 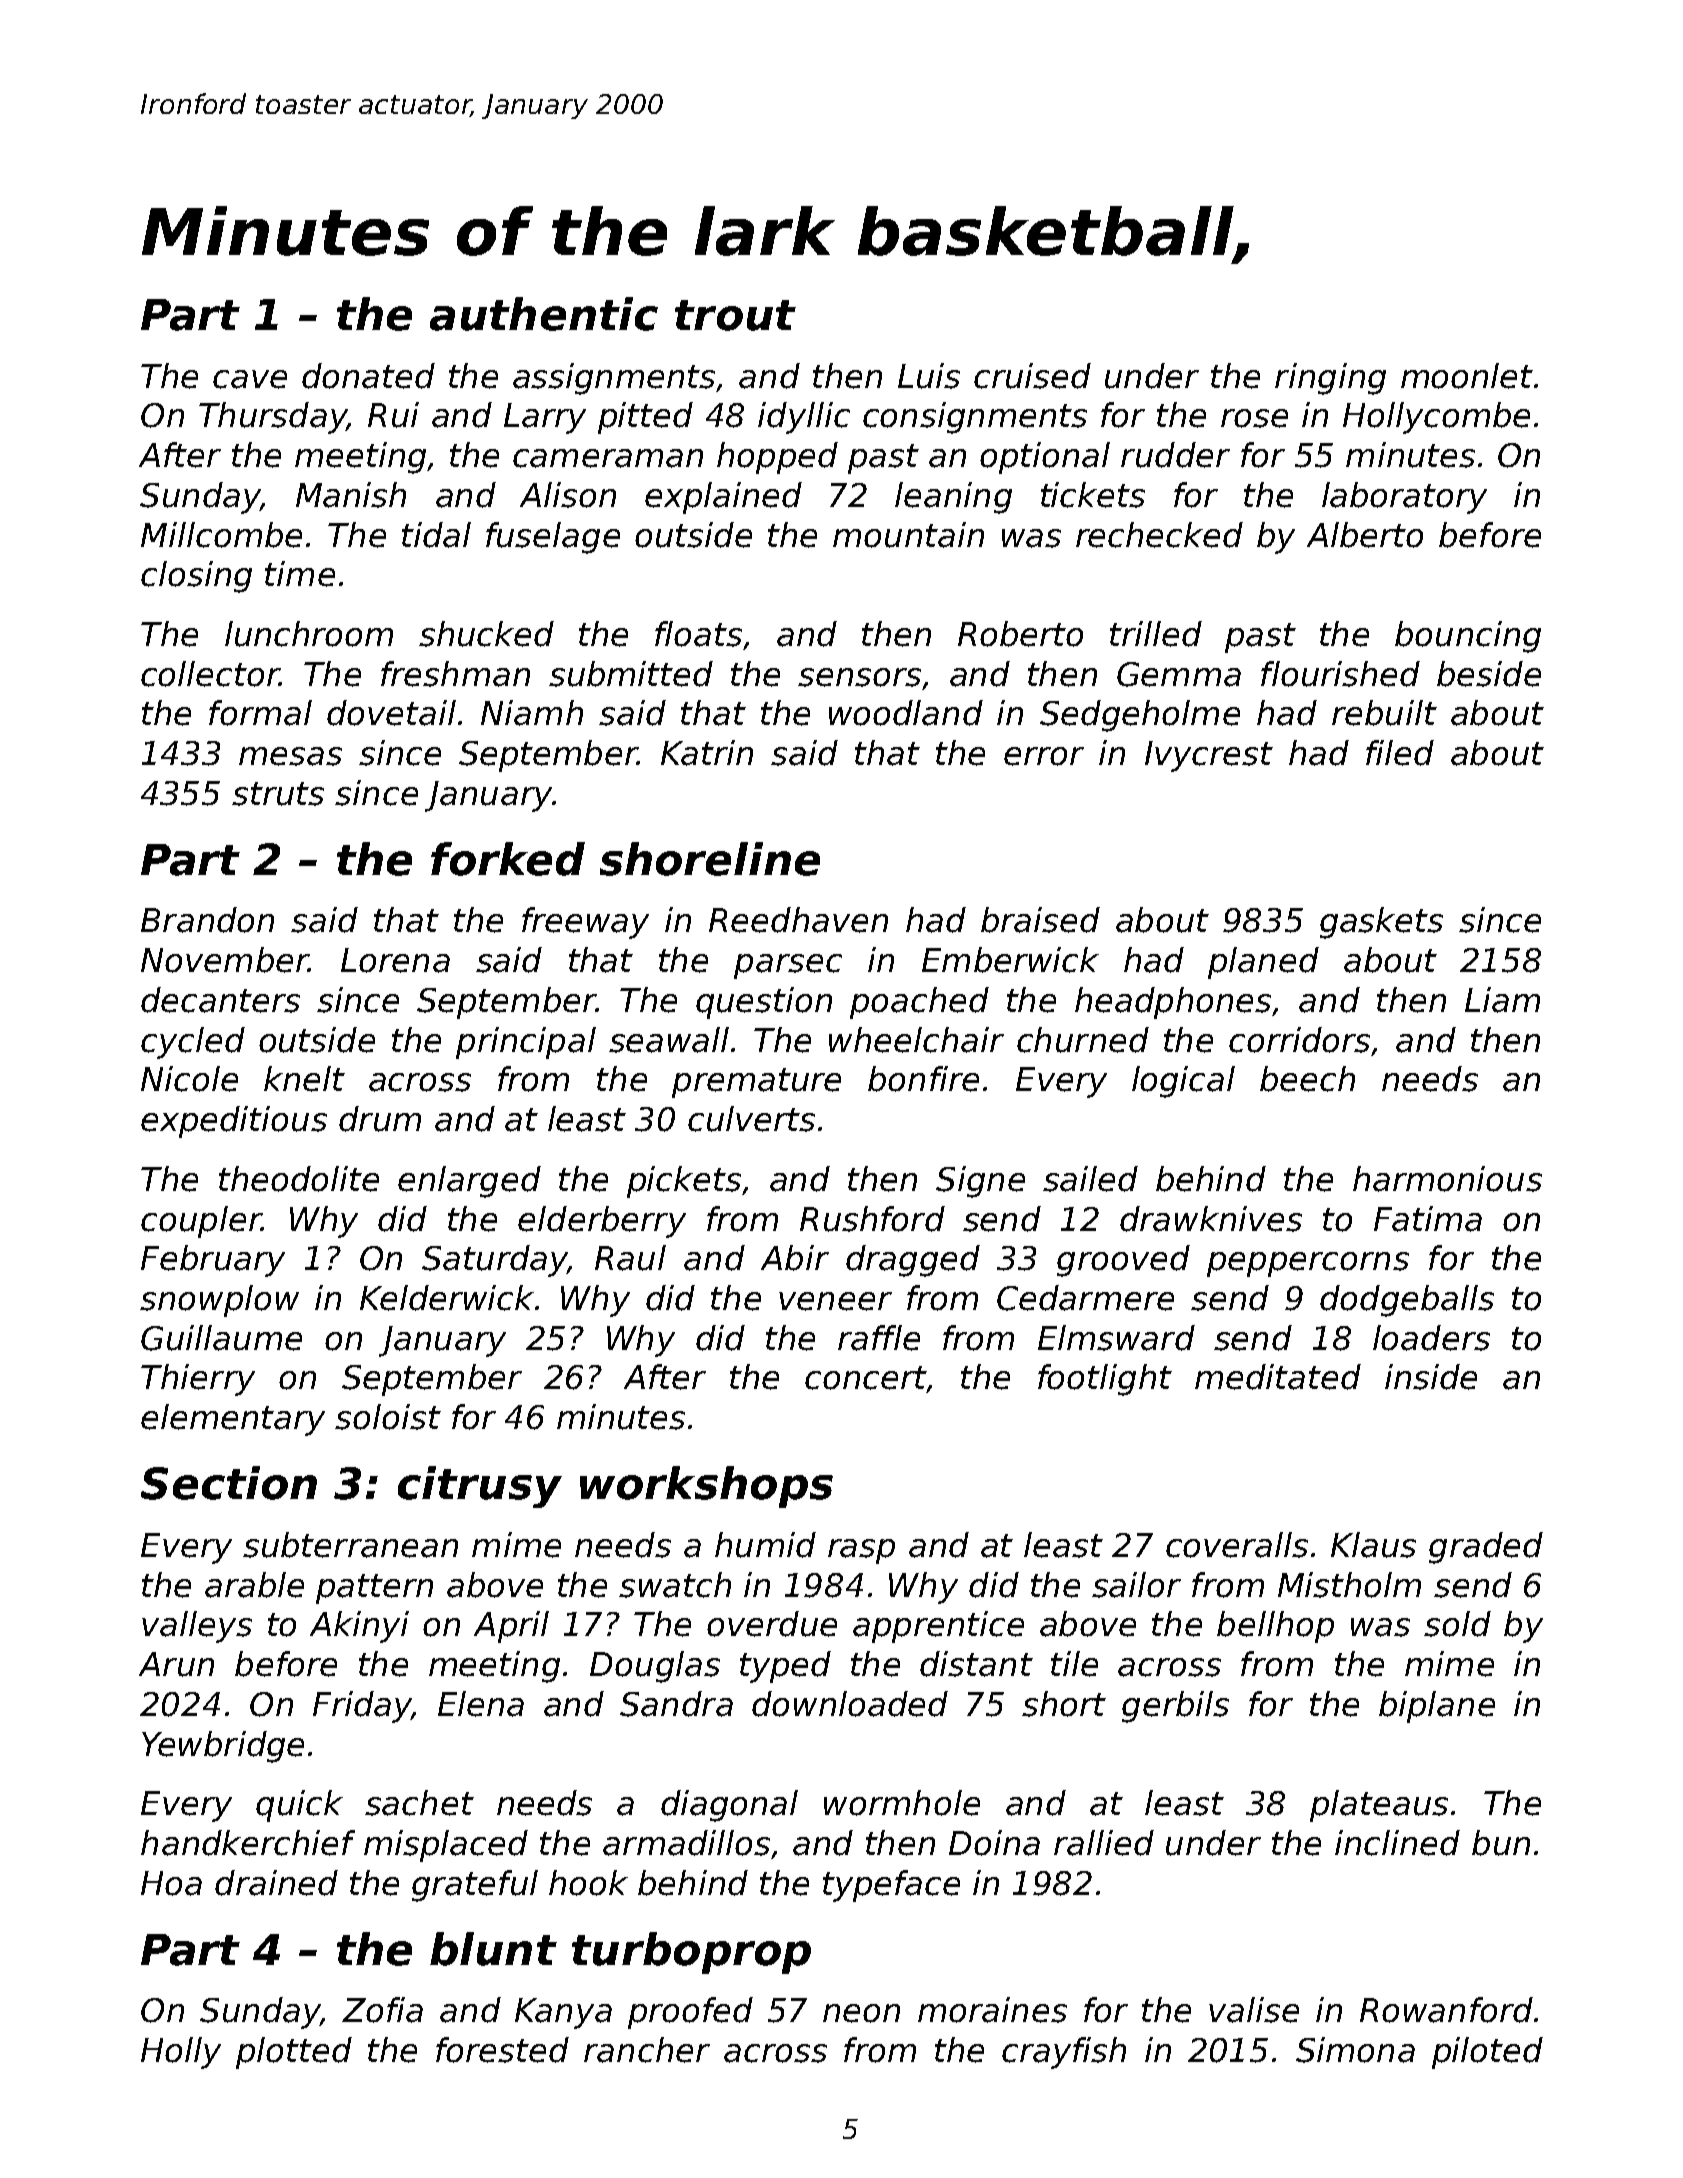 What do you see at coordinates (225, 960) in the image?
I see `November` at bounding box center [225, 960].
